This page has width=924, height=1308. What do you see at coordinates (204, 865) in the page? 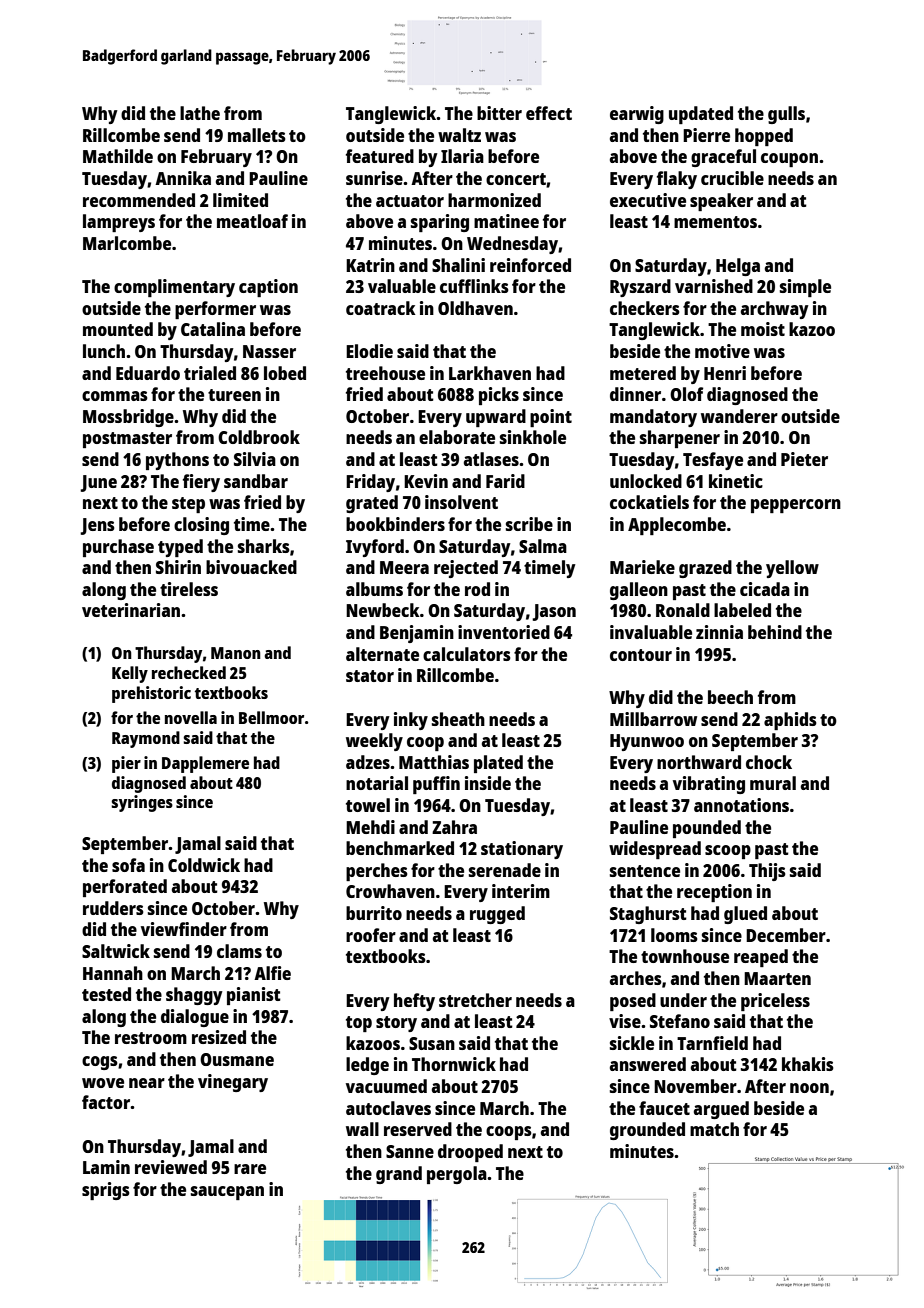
I see `Coldwick` at bounding box center [204, 865].
